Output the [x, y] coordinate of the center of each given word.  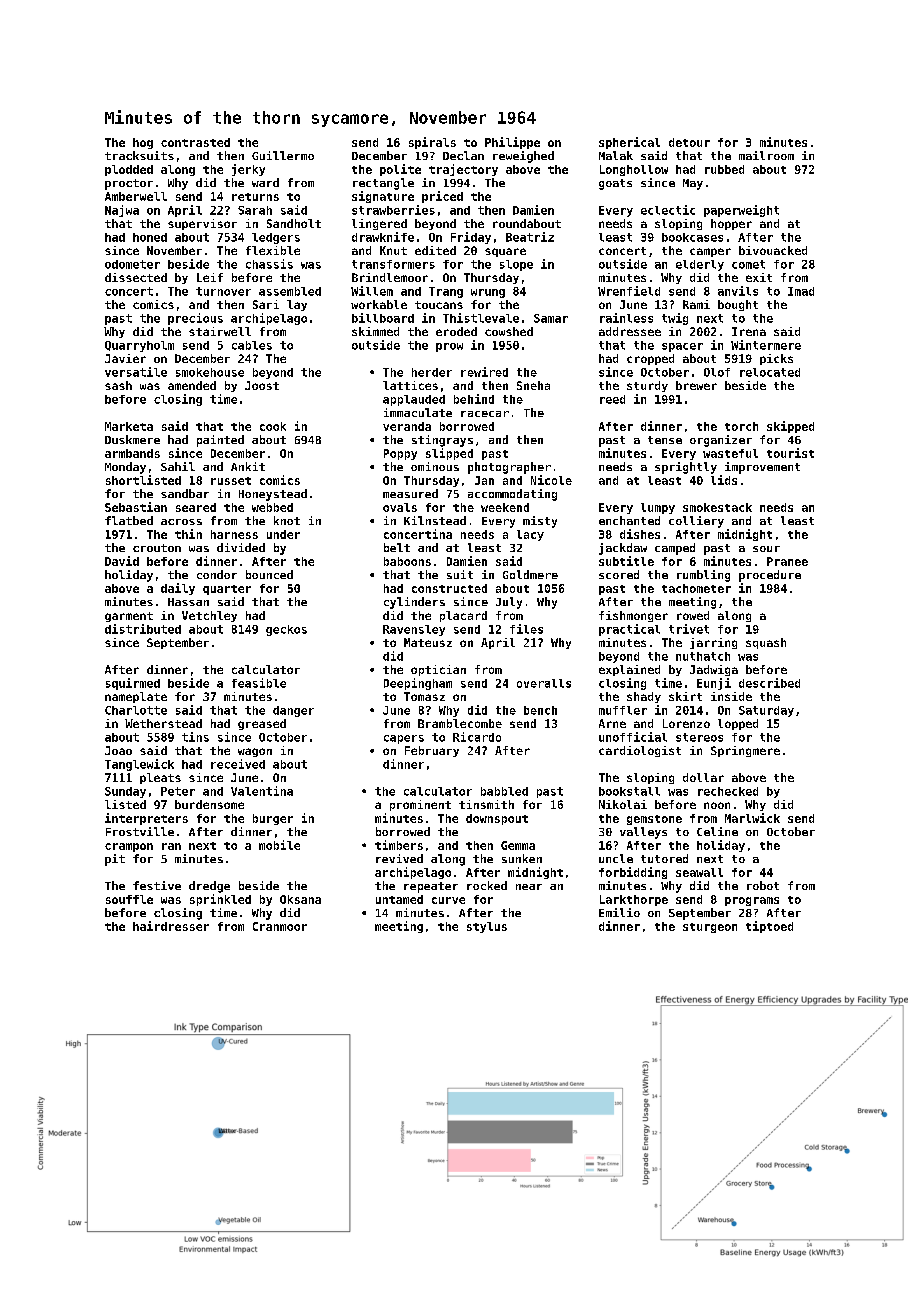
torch [741, 426]
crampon [129, 847]
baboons [407, 561]
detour [689, 142]
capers [404, 739]
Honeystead [273, 495]
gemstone [654, 820]
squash [766, 643]
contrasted [195, 142]
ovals [400, 507]
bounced [269, 574]
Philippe [512, 143]
